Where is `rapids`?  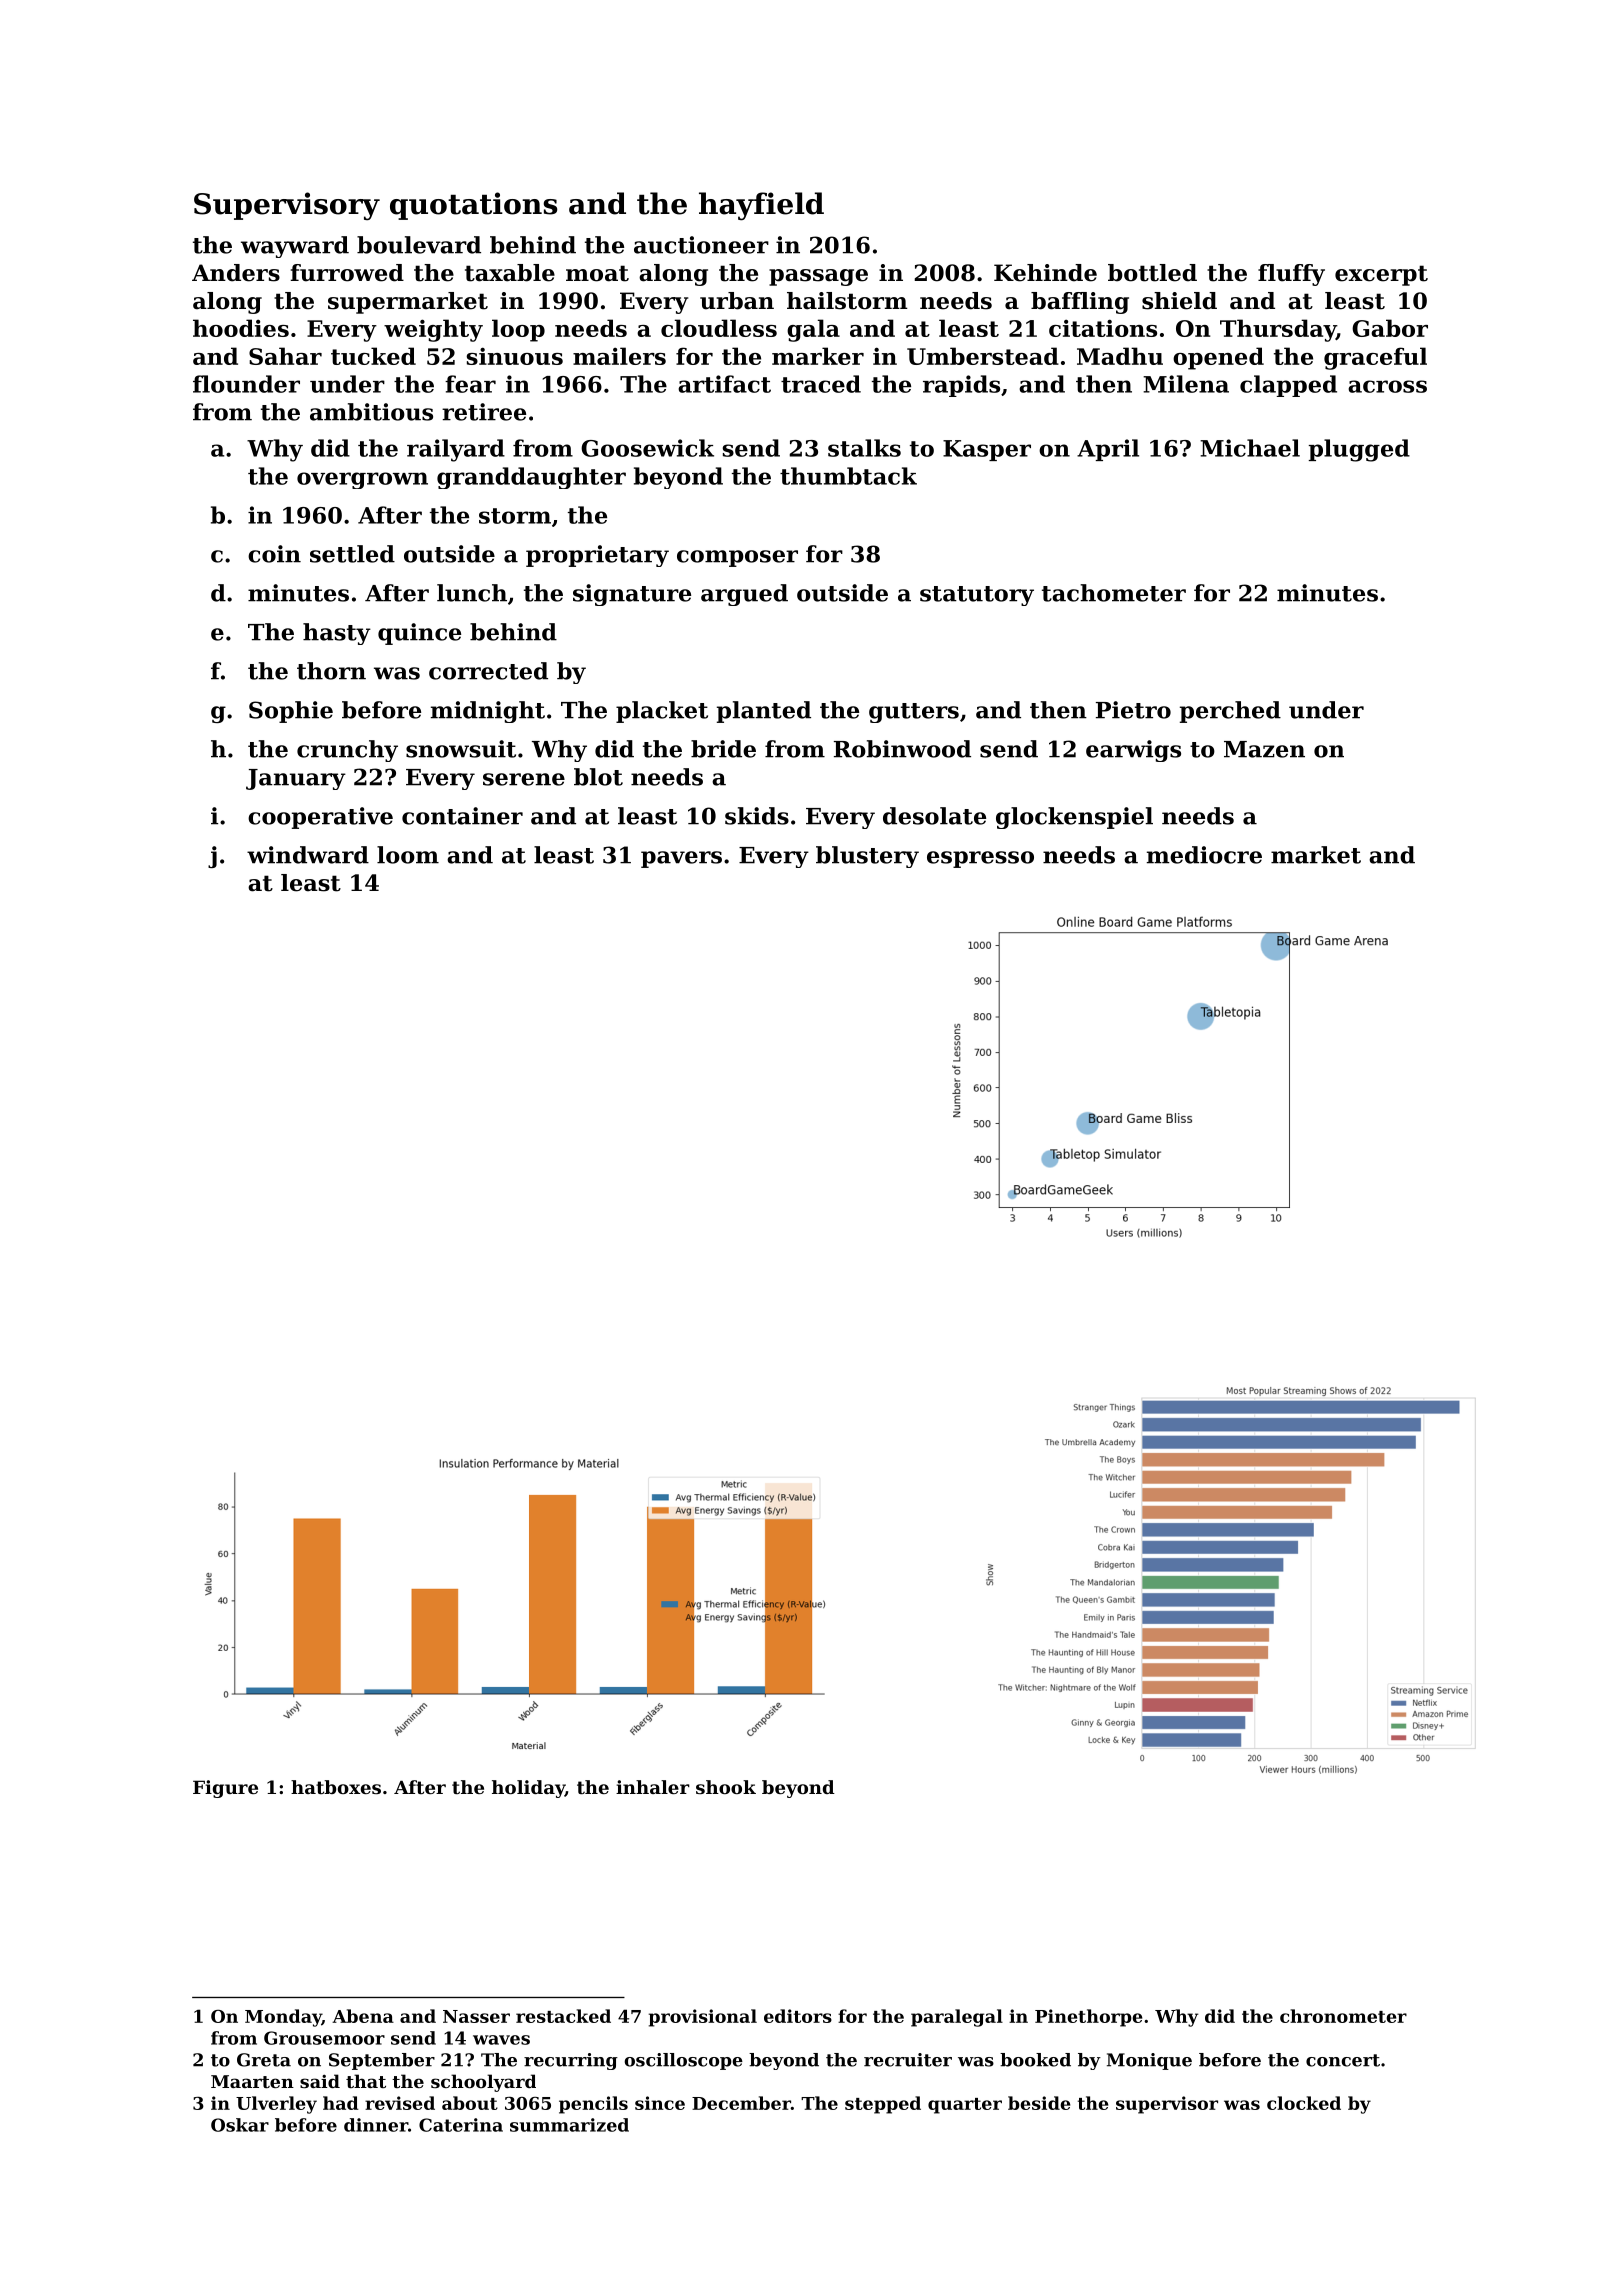
rapids is located at coordinates (961, 386).
